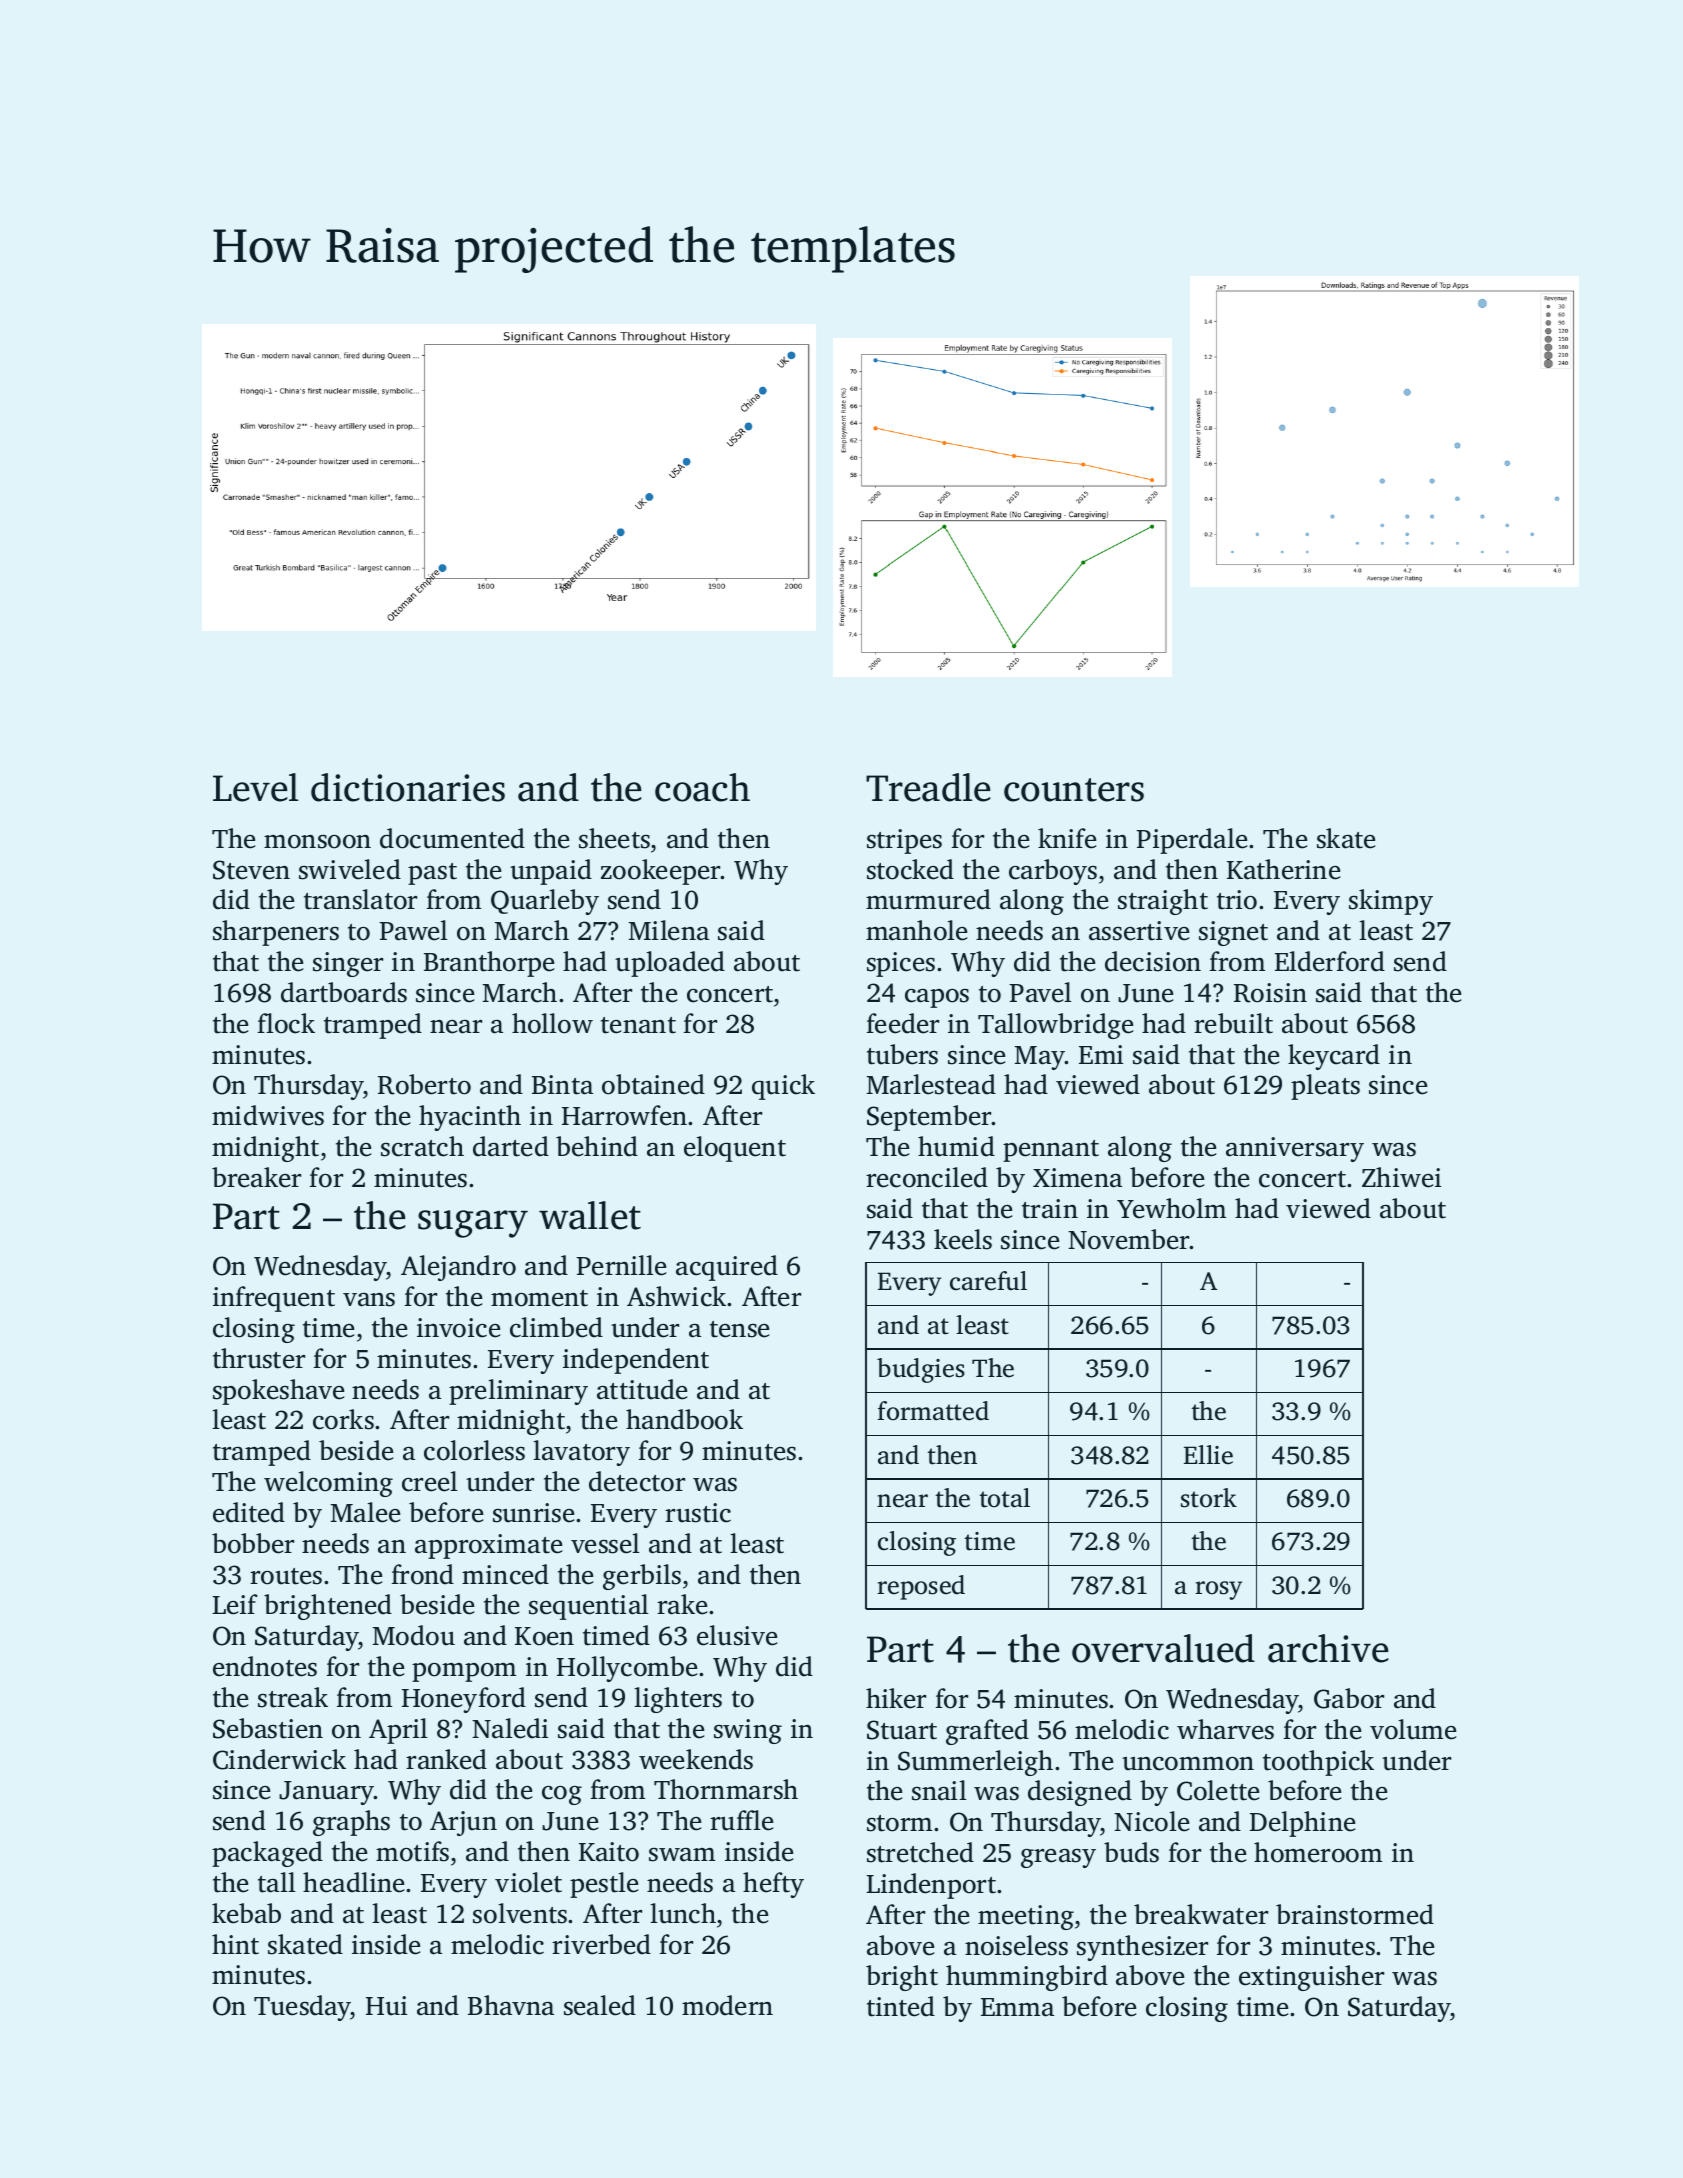 Image resolution: width=1683 pixels, height=2178 pixels. What do you see at coordinates (735, 1149) in the page?
I see `eloquent` at bounding box center [735, 1149].
